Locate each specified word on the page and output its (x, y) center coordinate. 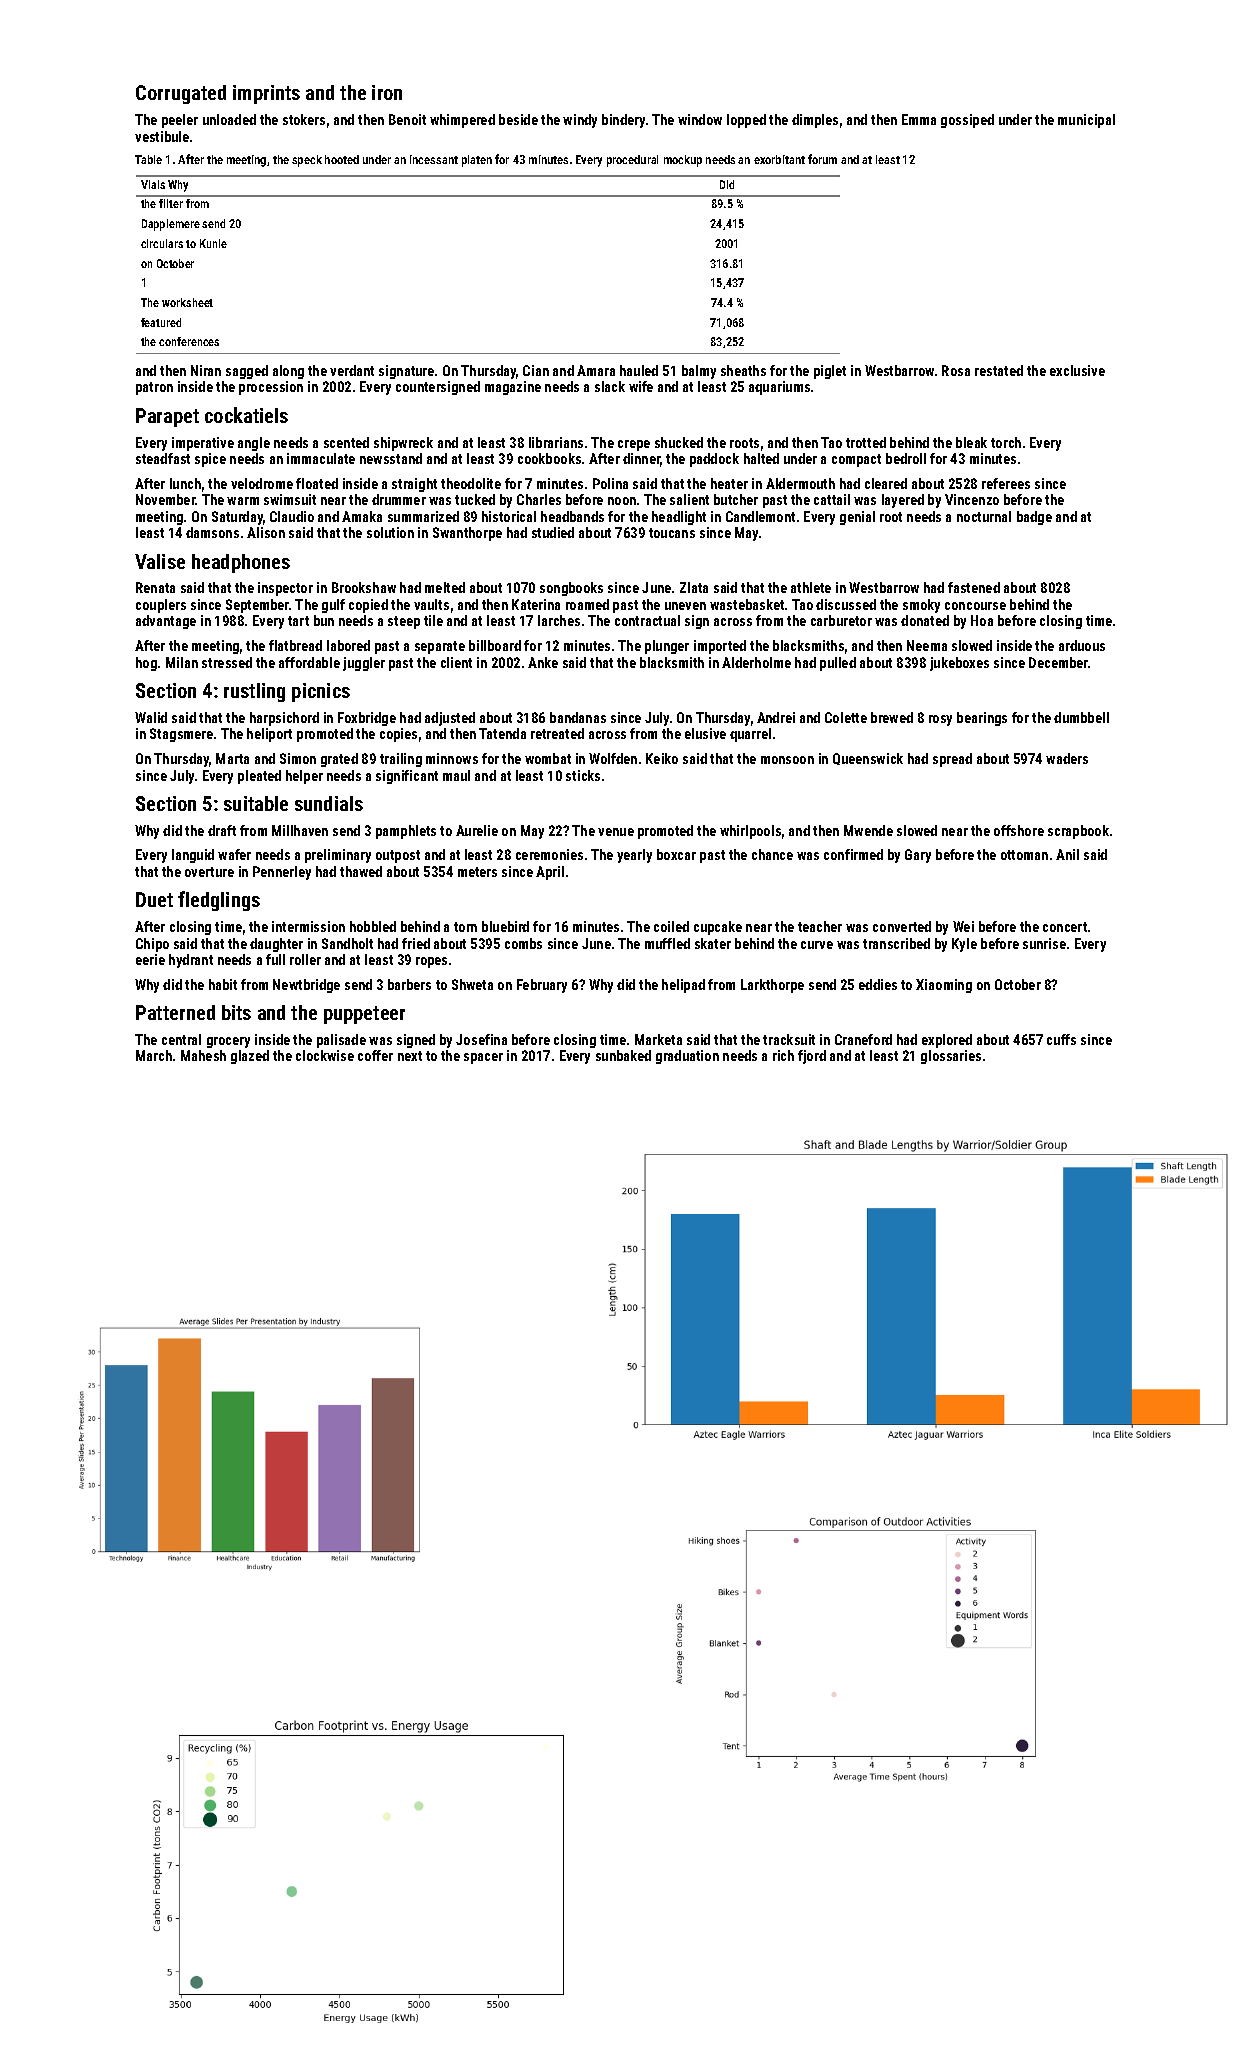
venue (616, 832)
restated (999, 370)
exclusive (1077, 370)
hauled (639, 370)
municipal (1086, 121)
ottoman (1024, 855)
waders (1067, 758)
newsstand (391, 458)
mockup (683, 161)
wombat (548, 758)
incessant (434, 159)
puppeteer (364, 1015)
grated (339, 760)
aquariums (779, 388)
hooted (342, 159)
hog (146, 664)
